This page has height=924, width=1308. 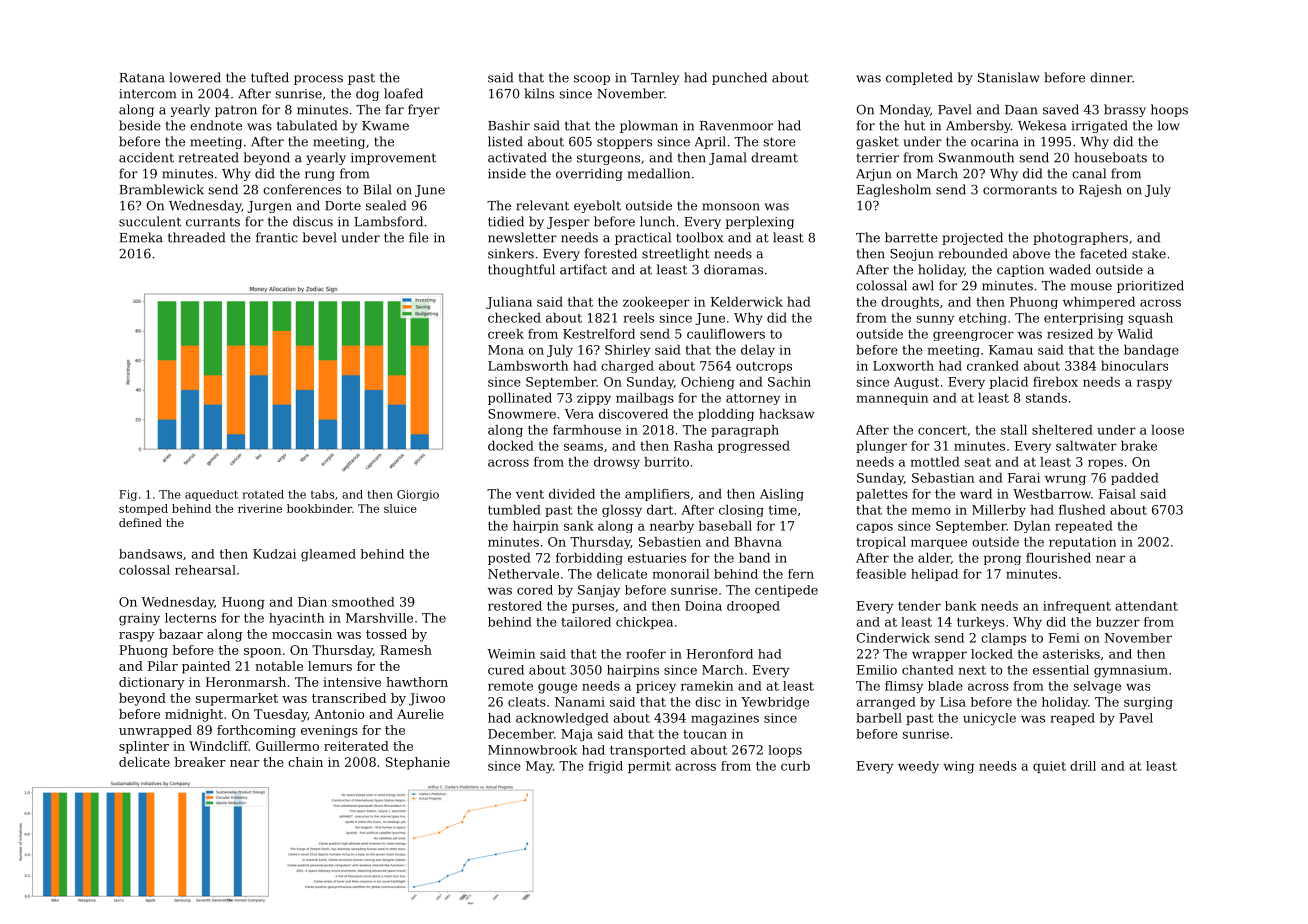 What do you see at coordinates (419, 237) in the page?
I see `file` at bounding box center [419, 237].
